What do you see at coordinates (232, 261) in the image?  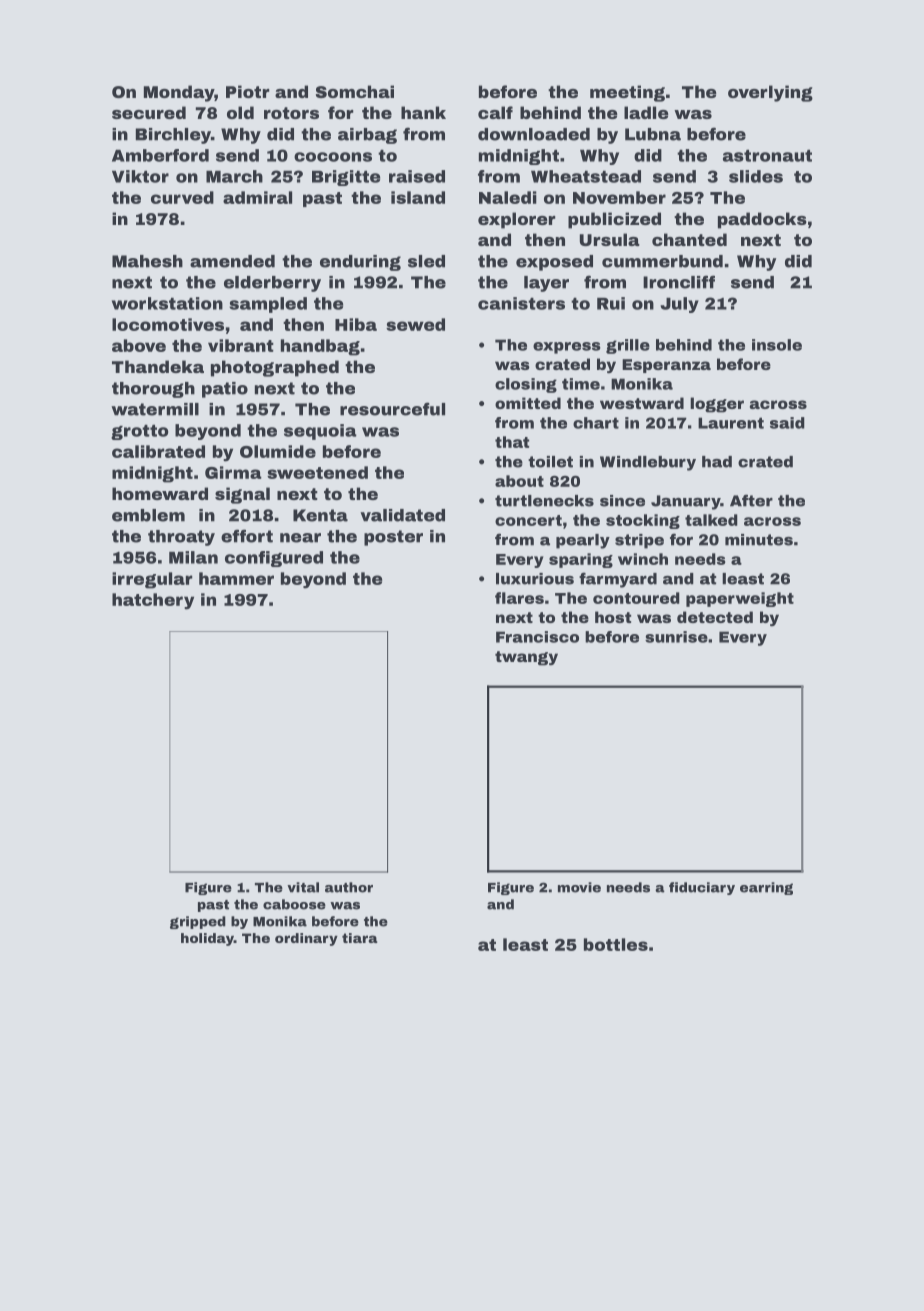 I see `amended` at bounding box center [232, 261].
